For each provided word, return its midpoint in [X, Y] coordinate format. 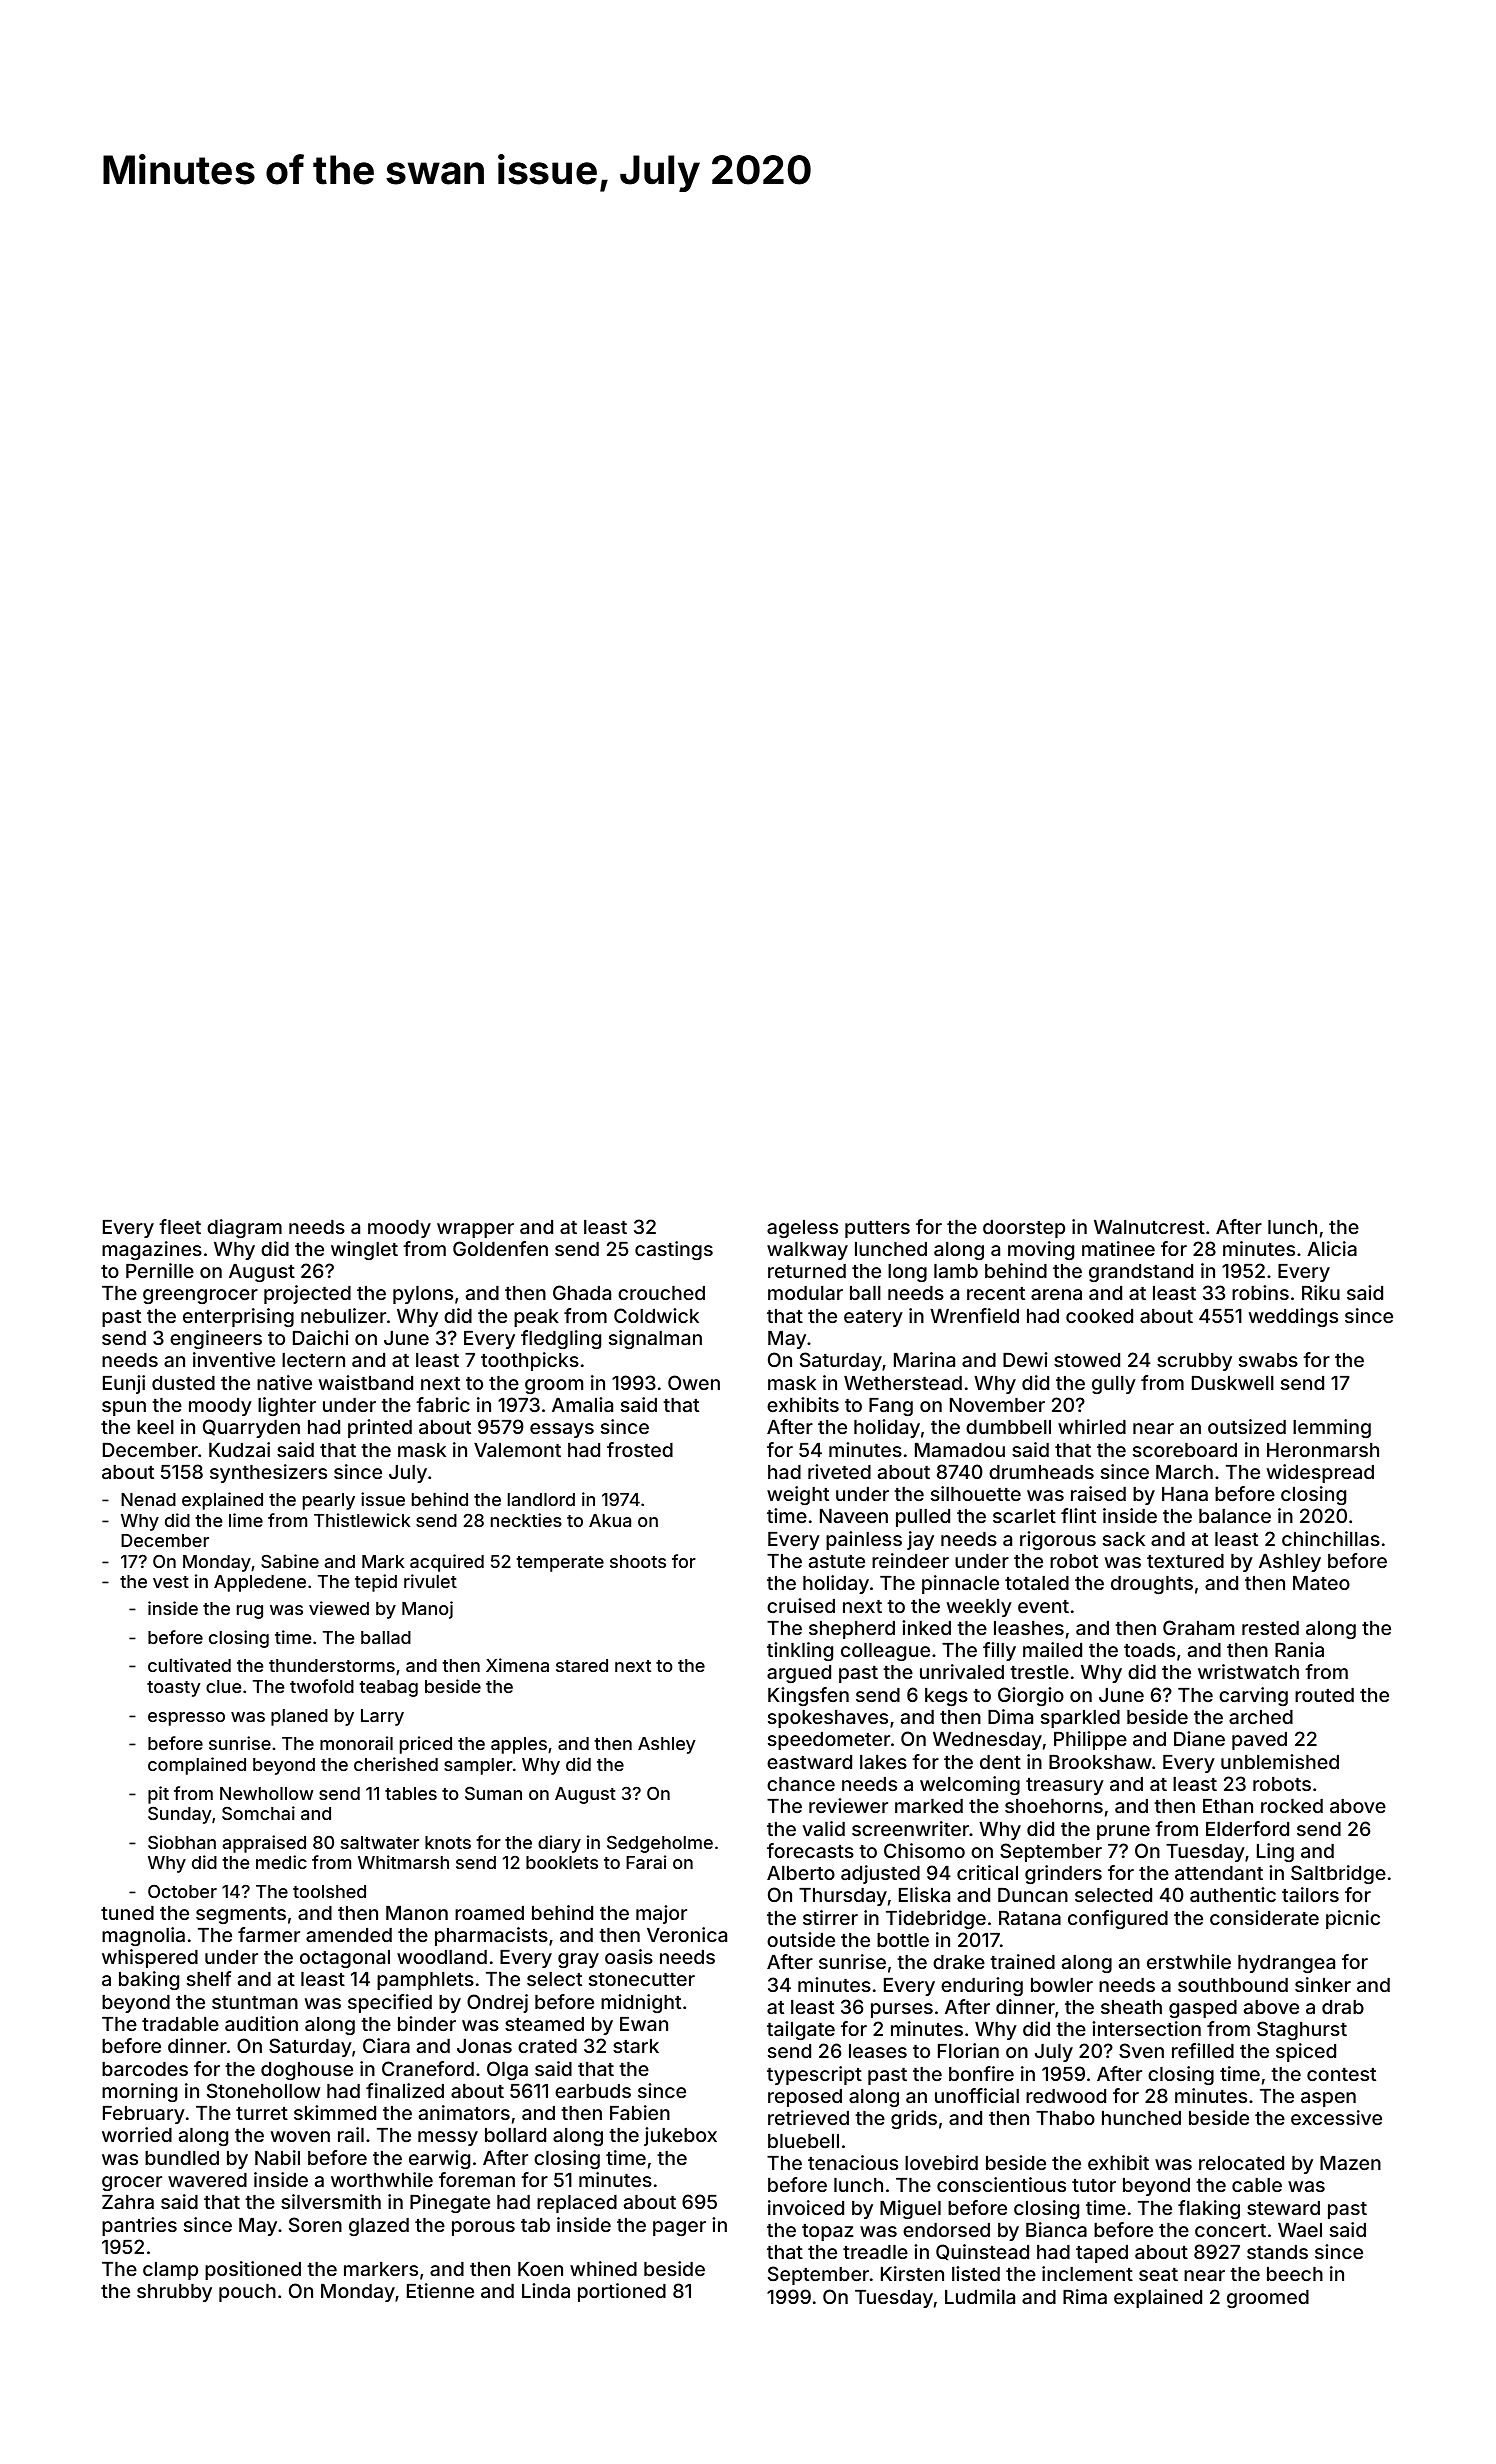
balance [1235, 1516]
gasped [1203, 2009]
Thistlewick [362, 1520]
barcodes [145, 2069]
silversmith [331, 2201]
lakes [883, 1762]
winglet [364, 1250]
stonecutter [642, 1979]
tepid [376, 1583]
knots [448, 1842]
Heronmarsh [1323, 1450]
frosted [640, 1449]
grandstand [1141, 1273]
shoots [638, 1561]
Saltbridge [1338, 1874]
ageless [802, 1229]
